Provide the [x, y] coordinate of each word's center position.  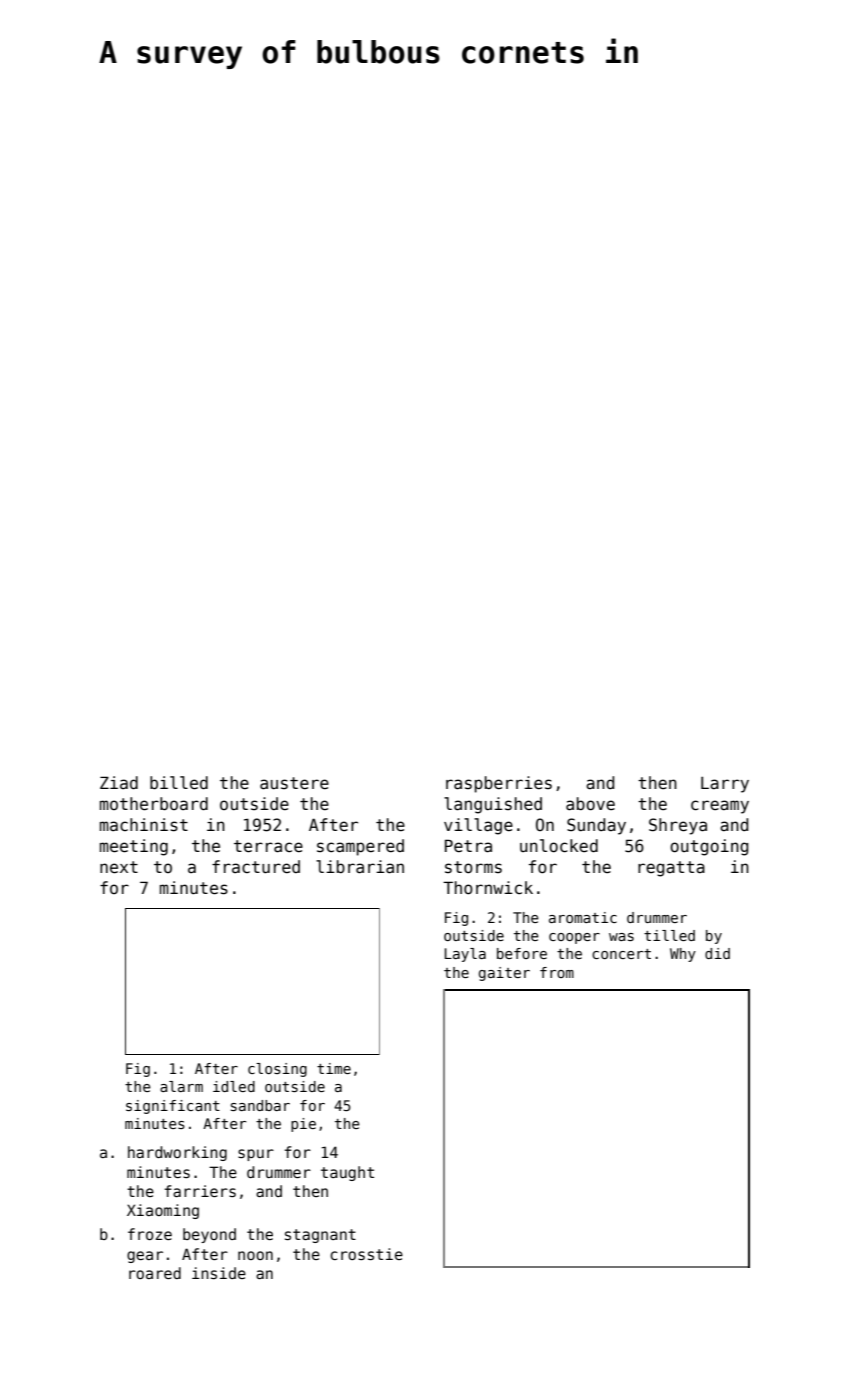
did [717, 953]
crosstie [366, 1254]
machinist [144, 825]
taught [347, 1173]
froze [150, 1234]
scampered [360, 847]
